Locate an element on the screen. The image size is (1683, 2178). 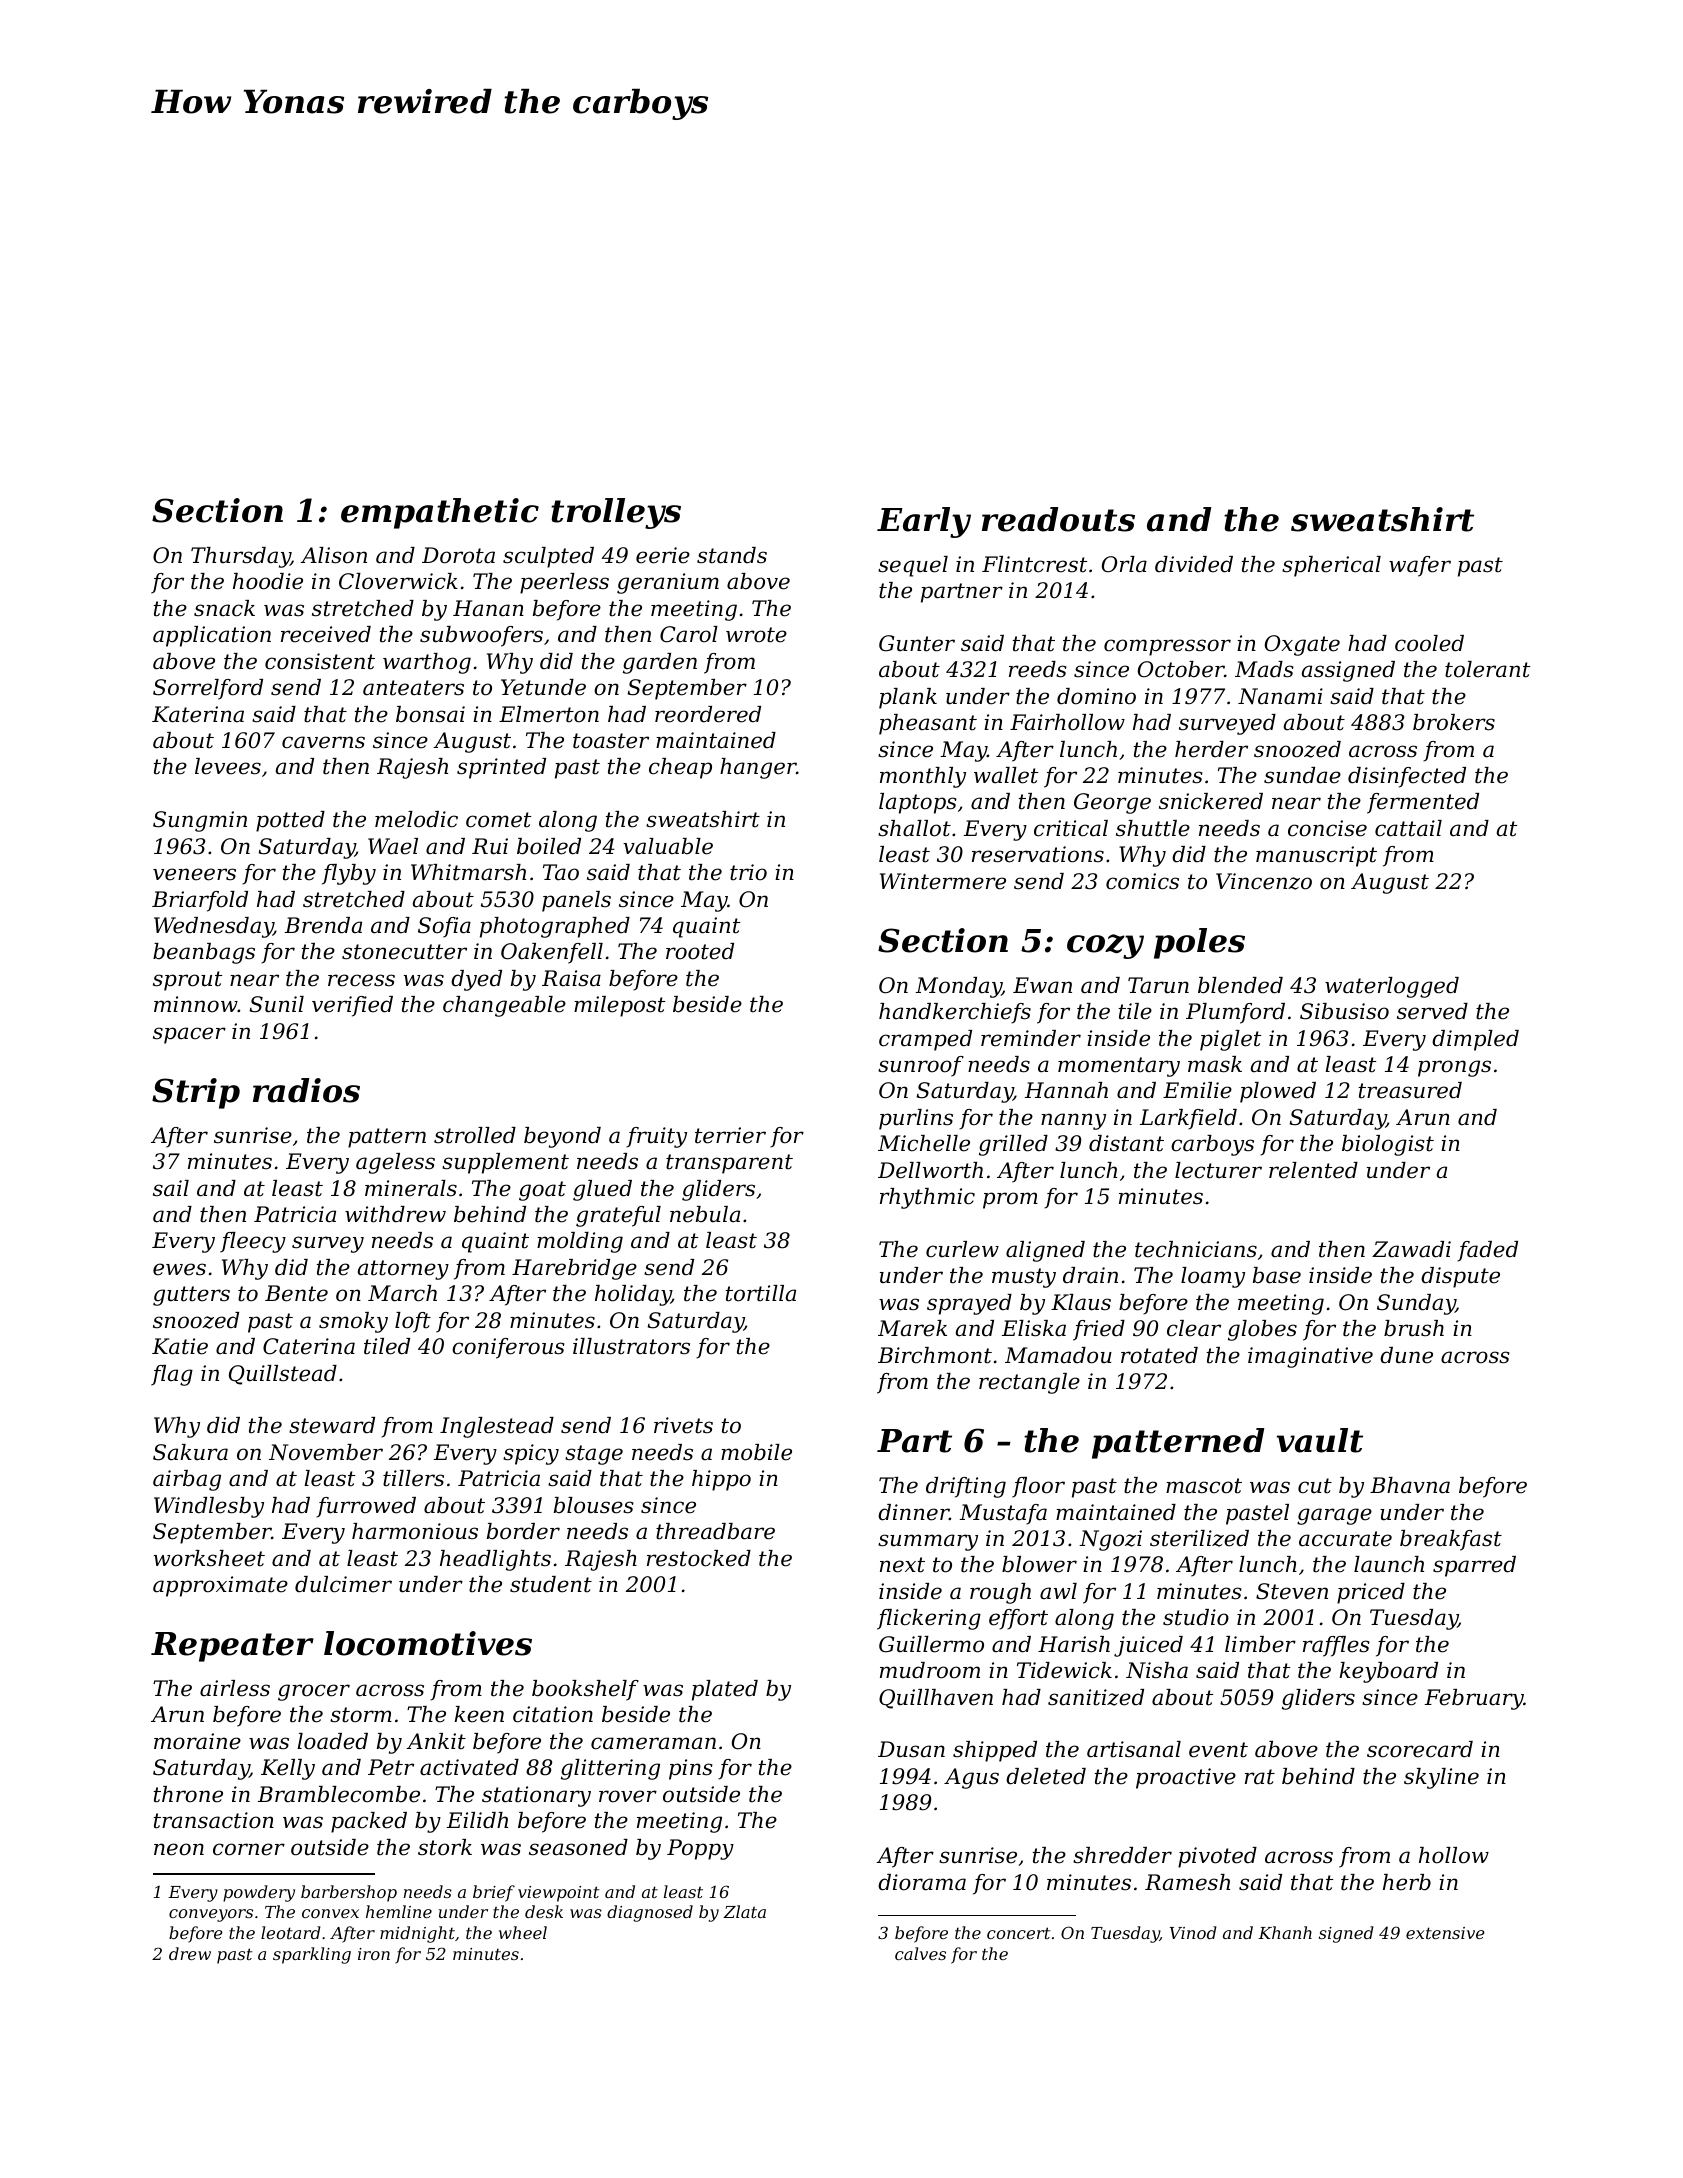
reservations is located at coordinates (1038, 854).
